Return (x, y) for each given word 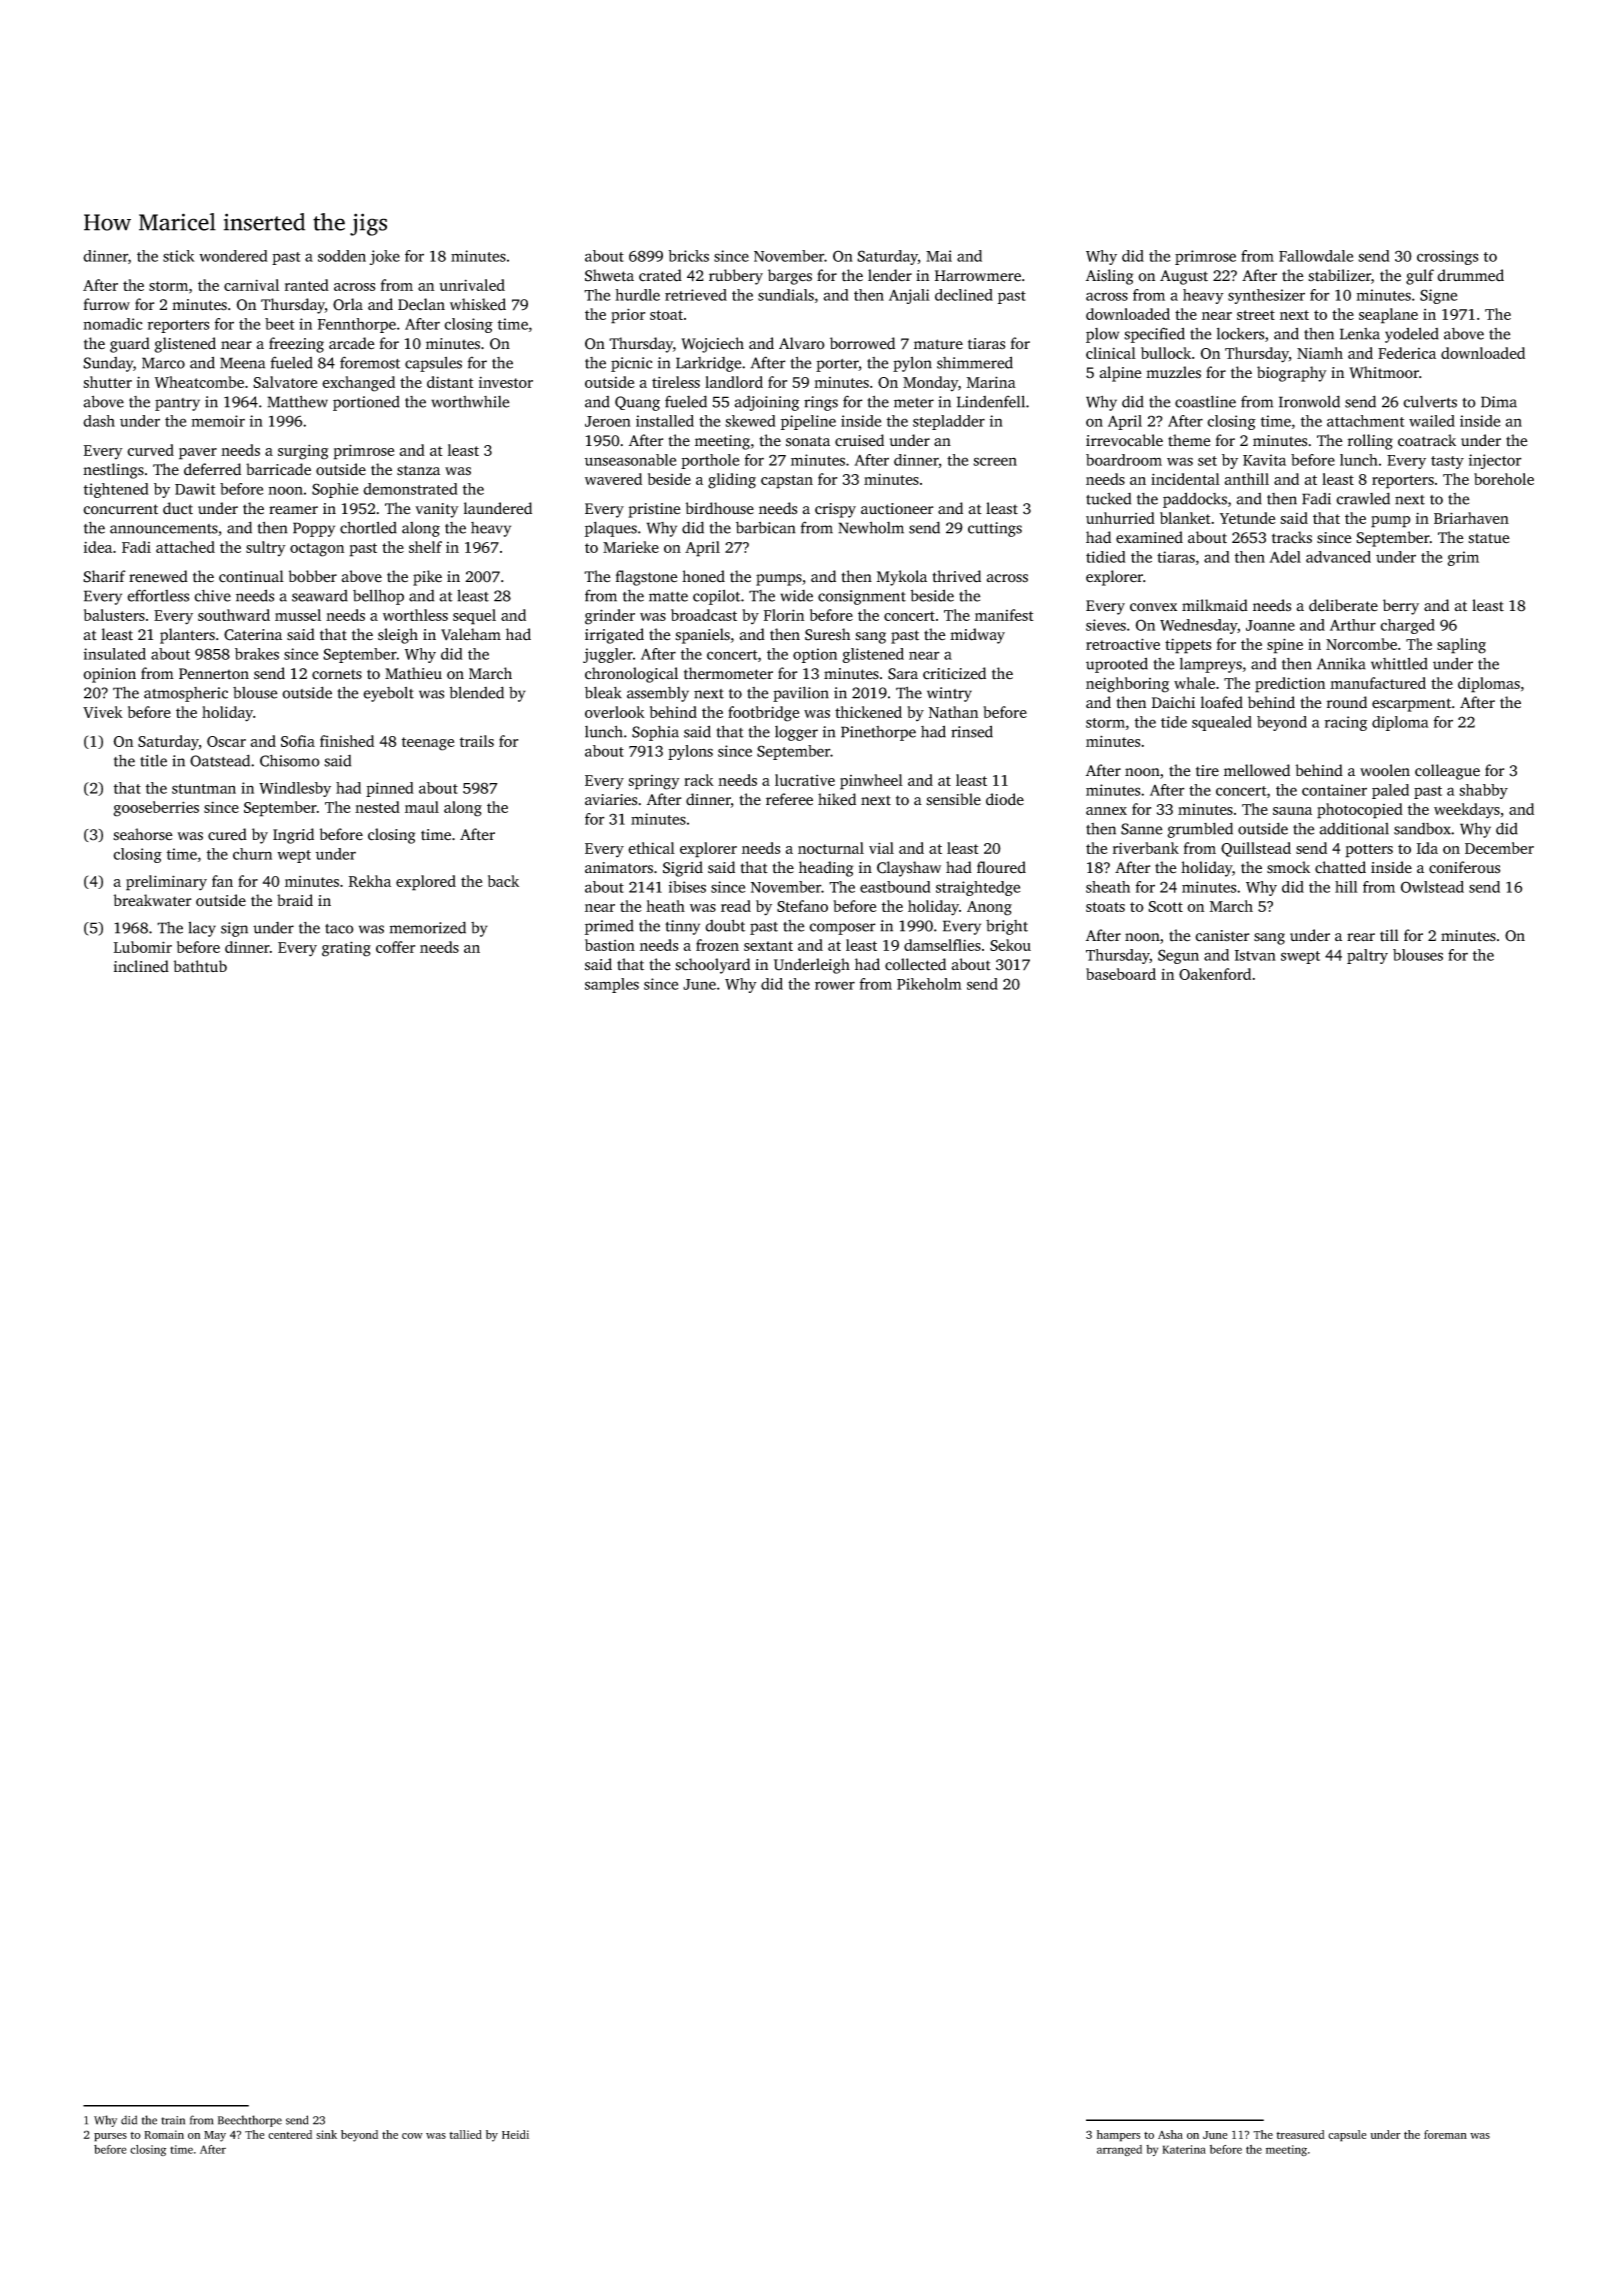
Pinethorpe (878, 733)
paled (1390, 791)
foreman (1445, 2134)
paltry (1367, 956)
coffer (395, 947)
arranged (1119, 2150)
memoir (218, 421)
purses (110, 2137)
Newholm (871, 527)
